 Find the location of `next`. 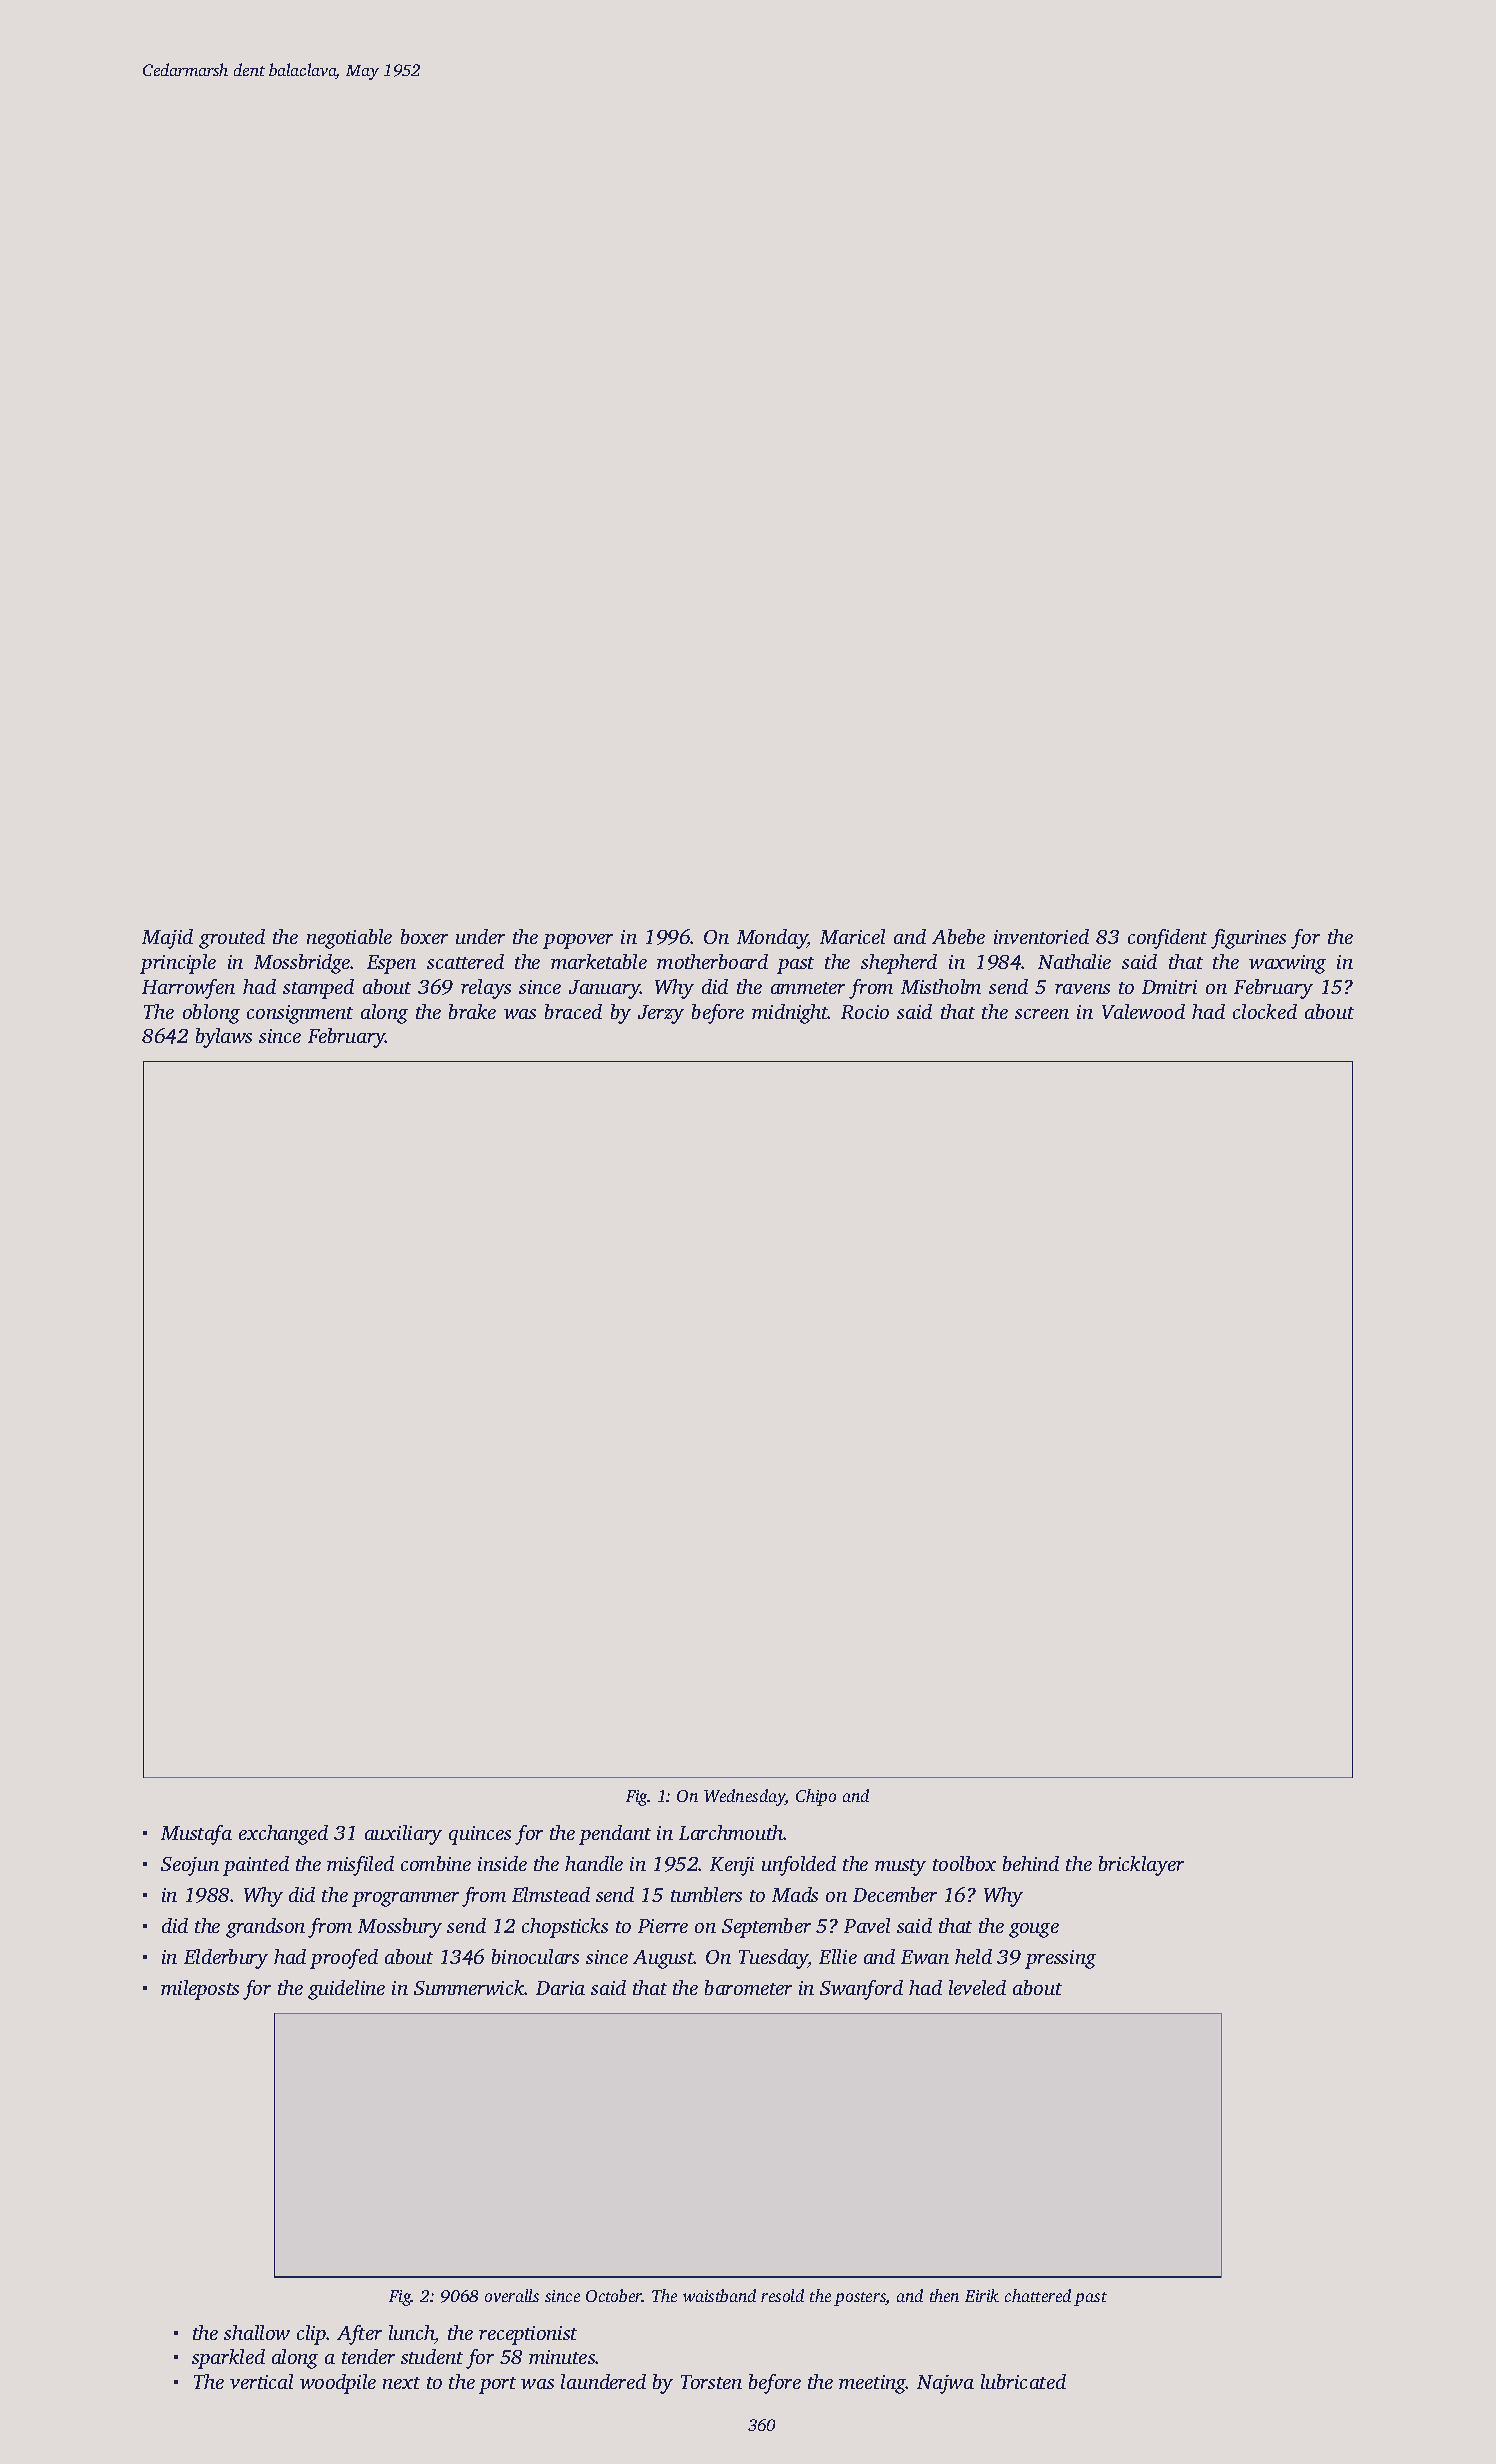

next is located at coordinates (401, 2383).
